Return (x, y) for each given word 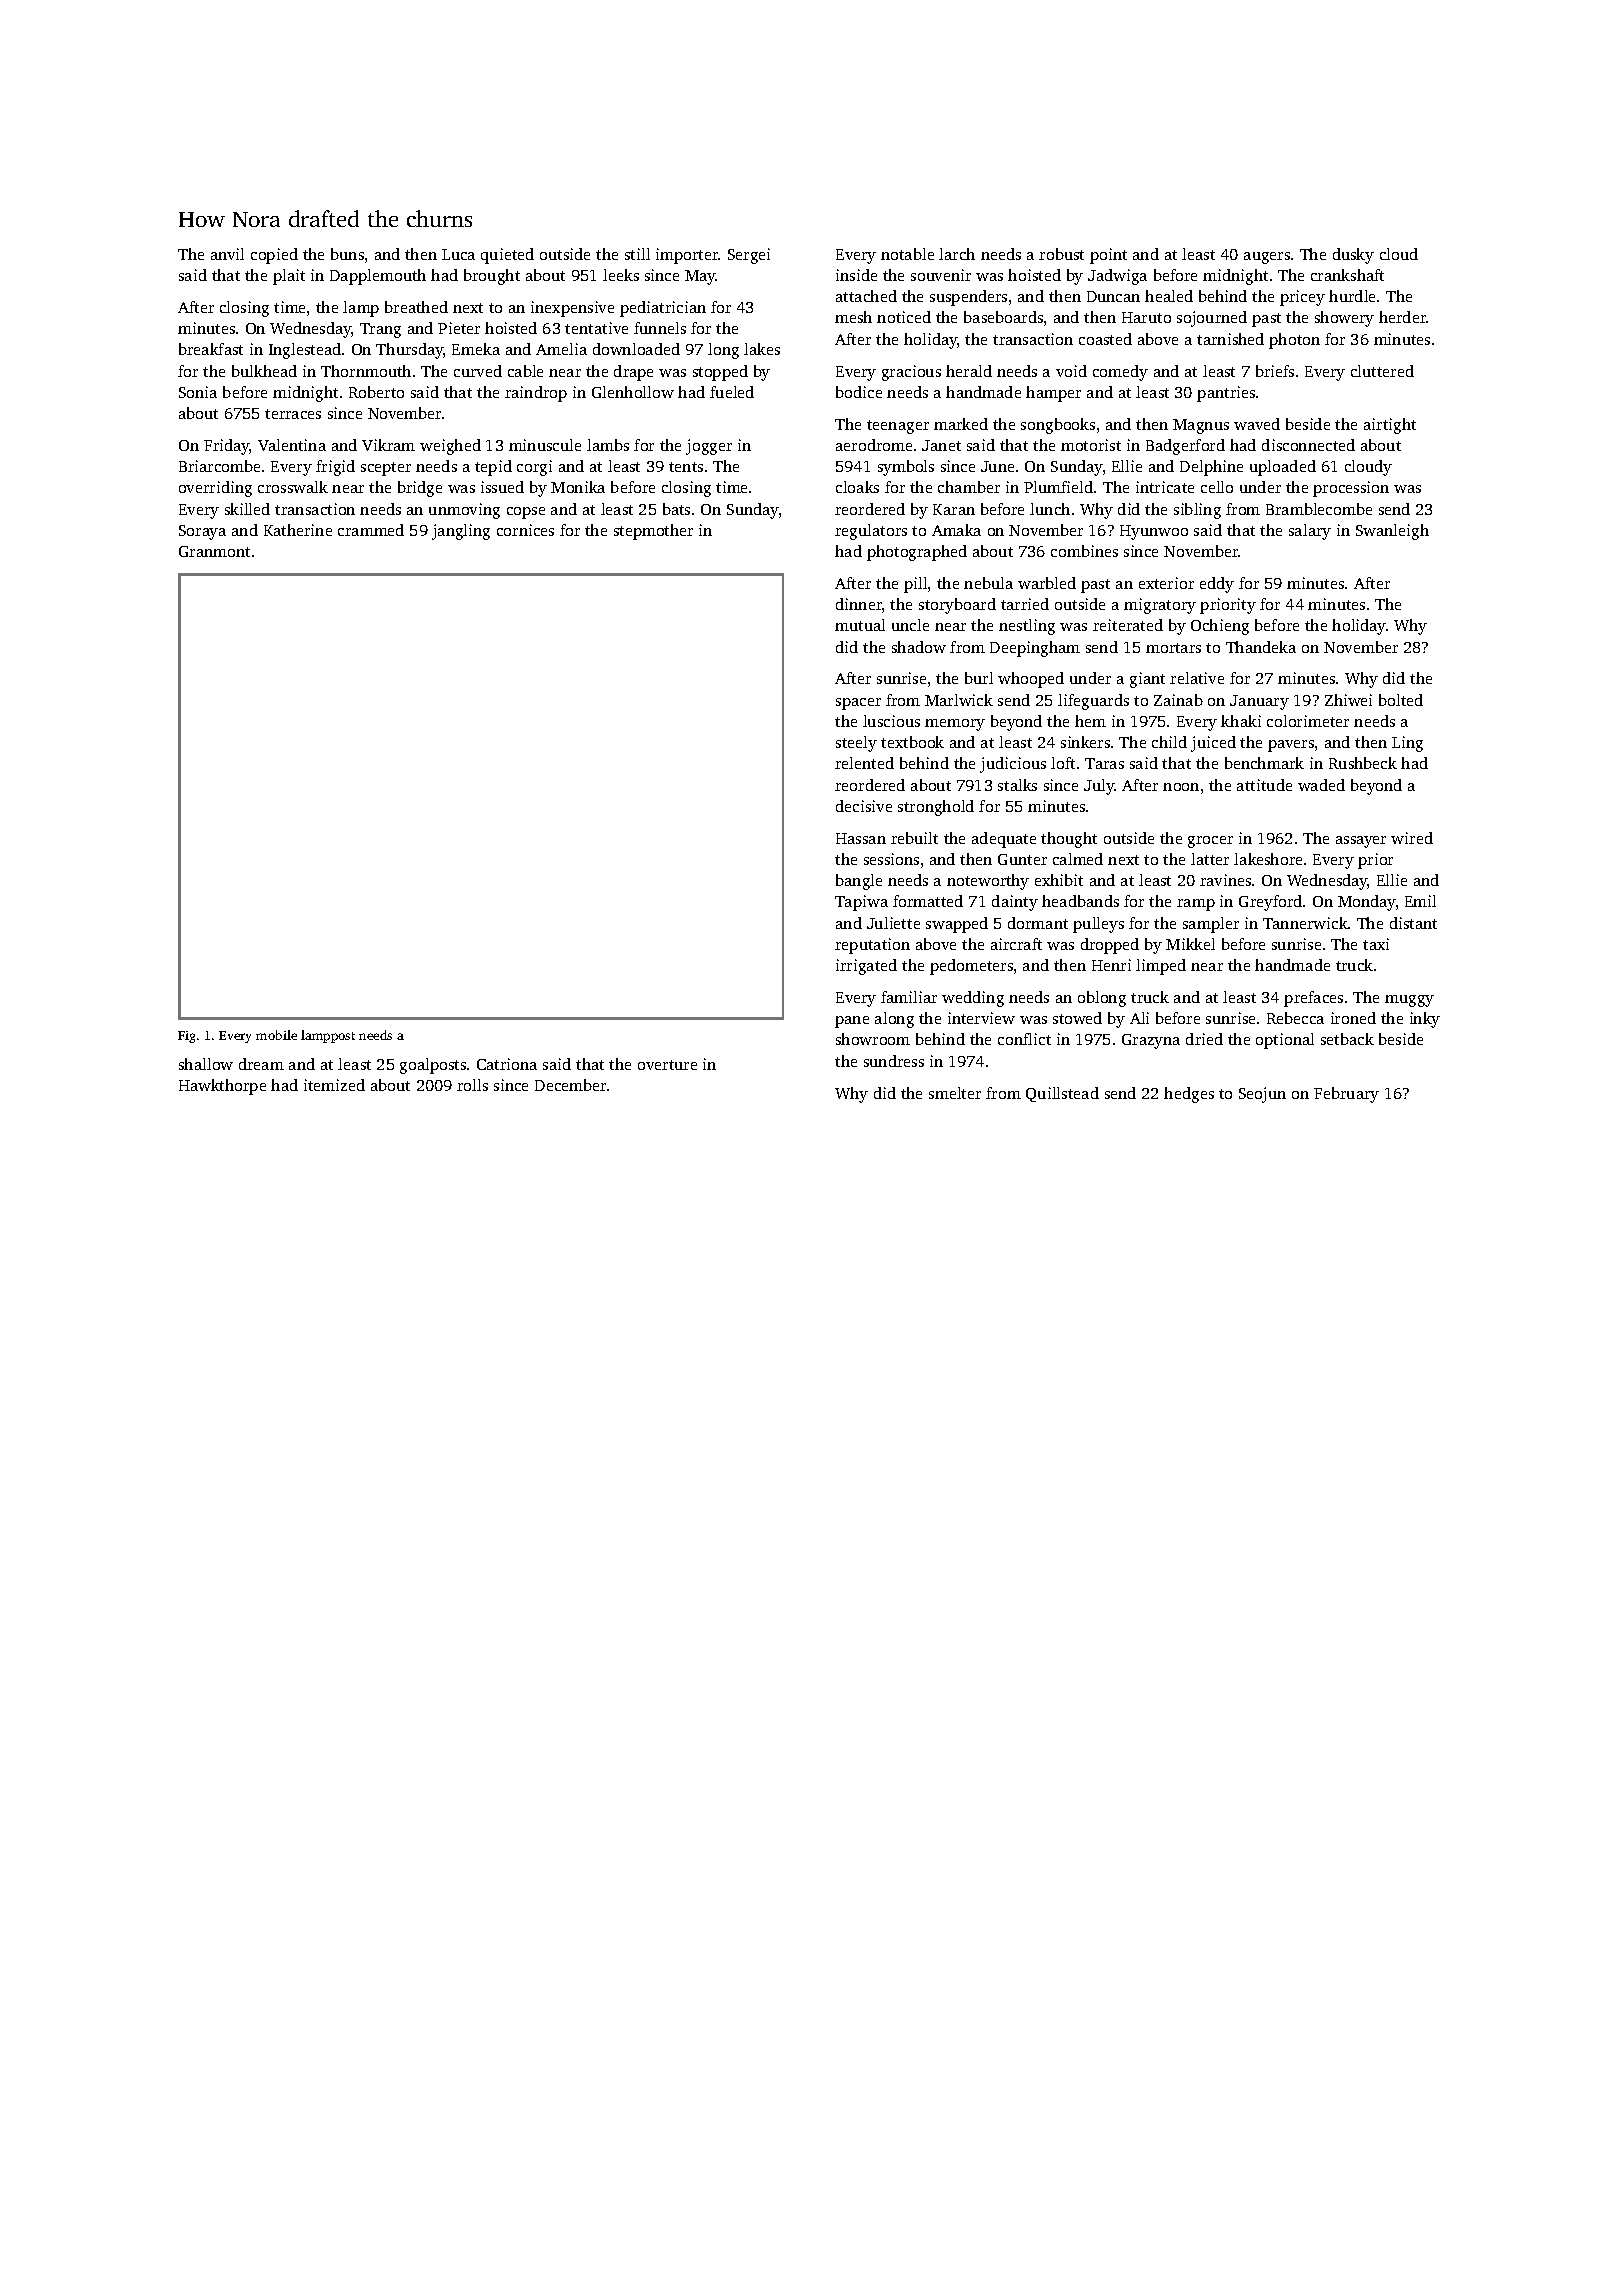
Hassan (861, 838)
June (997, 466)
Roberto (376, 392)
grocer (1210, 842)
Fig (186, 1037)
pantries (1226, 394)
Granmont (214, 551)
